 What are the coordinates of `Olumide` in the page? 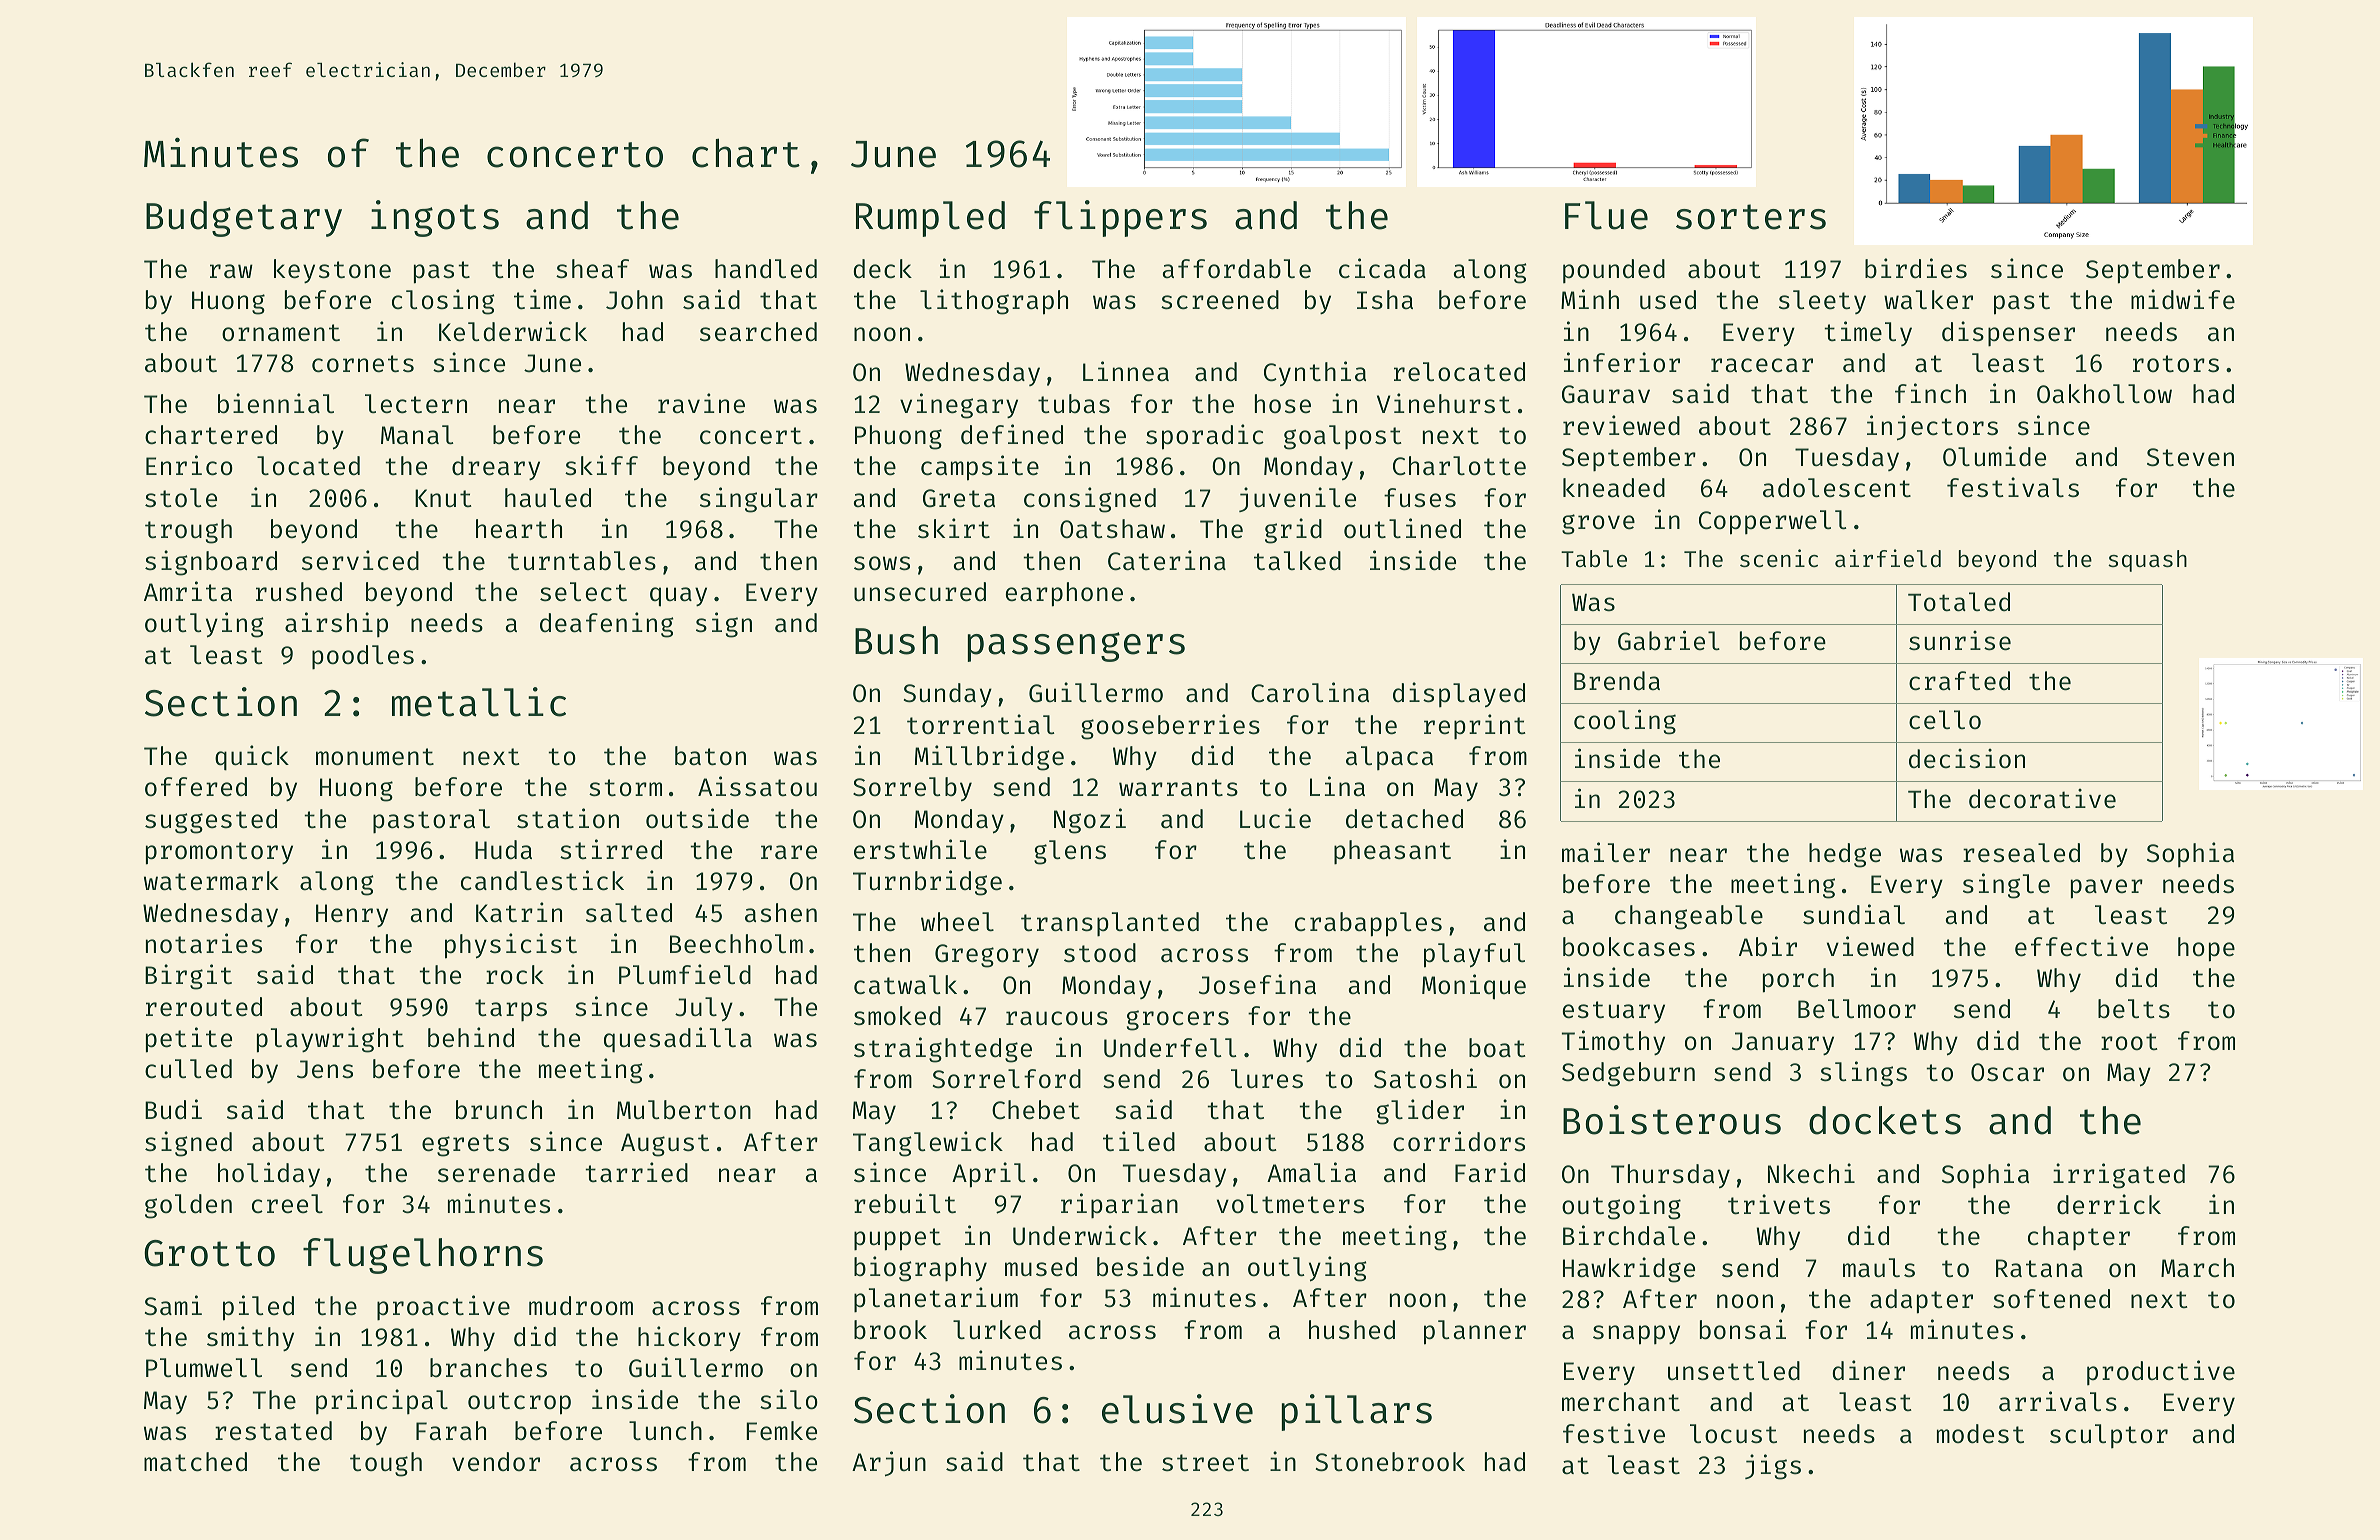 It's located at (1994, 456).
